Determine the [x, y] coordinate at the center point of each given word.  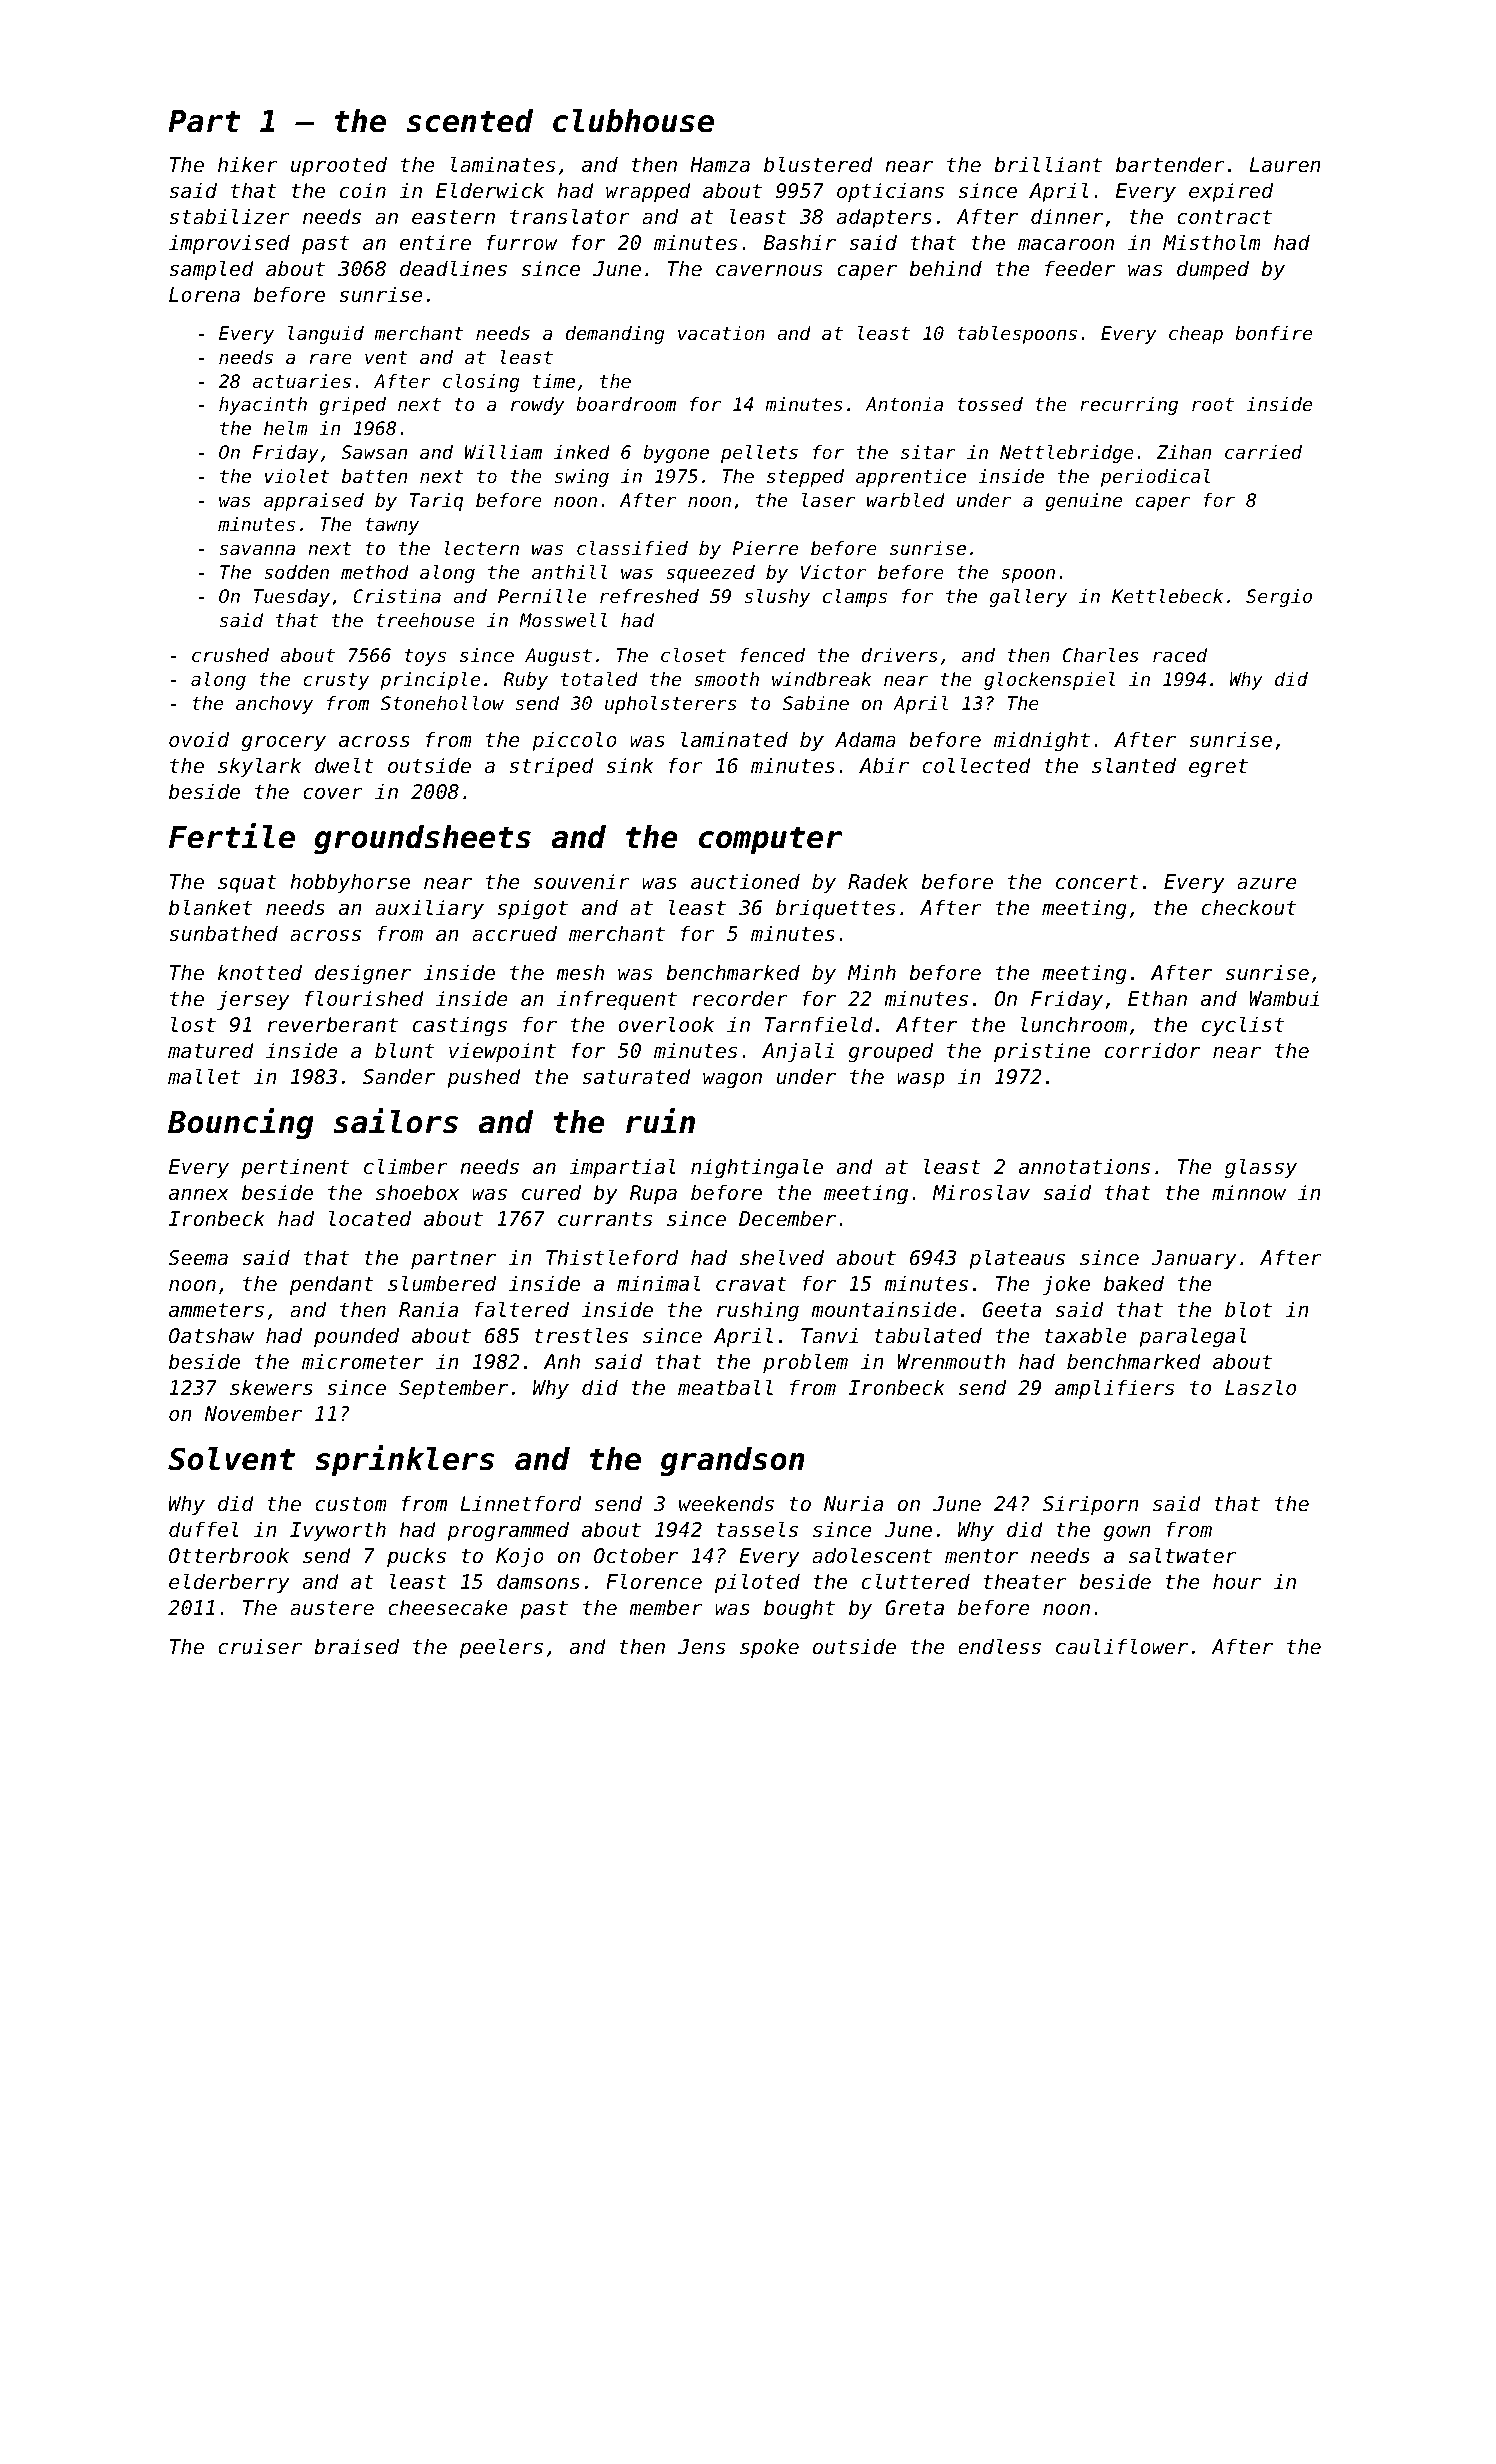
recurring [1129, 406]
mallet [204, 1076]
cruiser [260, 1646]
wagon [732, 1080]
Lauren [1285, 165]
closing [481, 383]
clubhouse [633, 121]
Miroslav [981, 1192]
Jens [701, 1647]
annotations [1084, 1166]
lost [193, 1024]
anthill [569, 572]
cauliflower [1122, 1646]
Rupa [653, 1194]
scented [470, 121]
